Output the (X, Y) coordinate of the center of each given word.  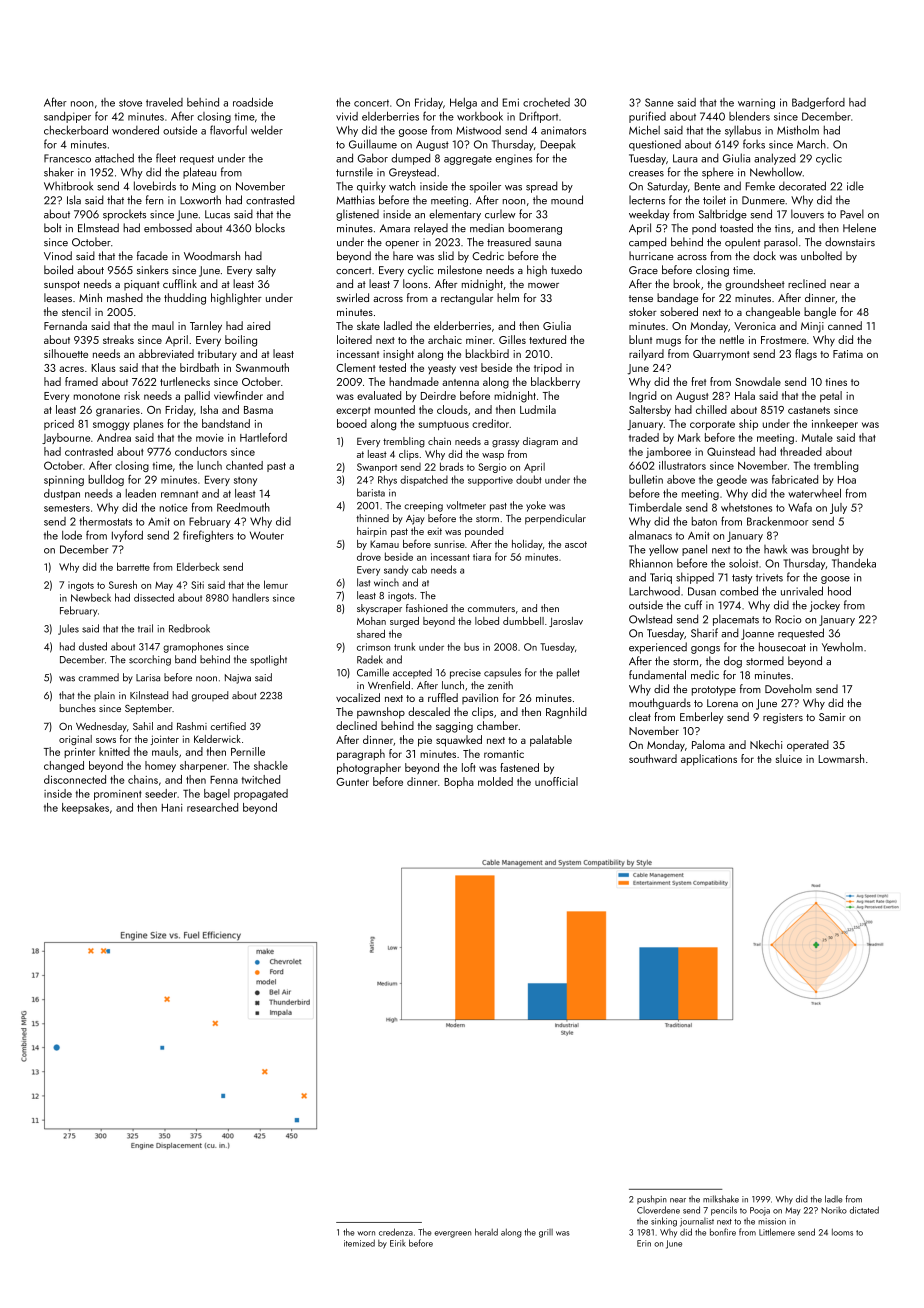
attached (114, 158)
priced (59, 424)
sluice (789, 758)
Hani (172, 808)
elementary (455, 215)
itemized (359, 1243)
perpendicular (555, 519)
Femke (760, 186)
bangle (820, 313)
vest (468, 368)
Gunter (352, 782)
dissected (154, 597)
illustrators (682, 465)
